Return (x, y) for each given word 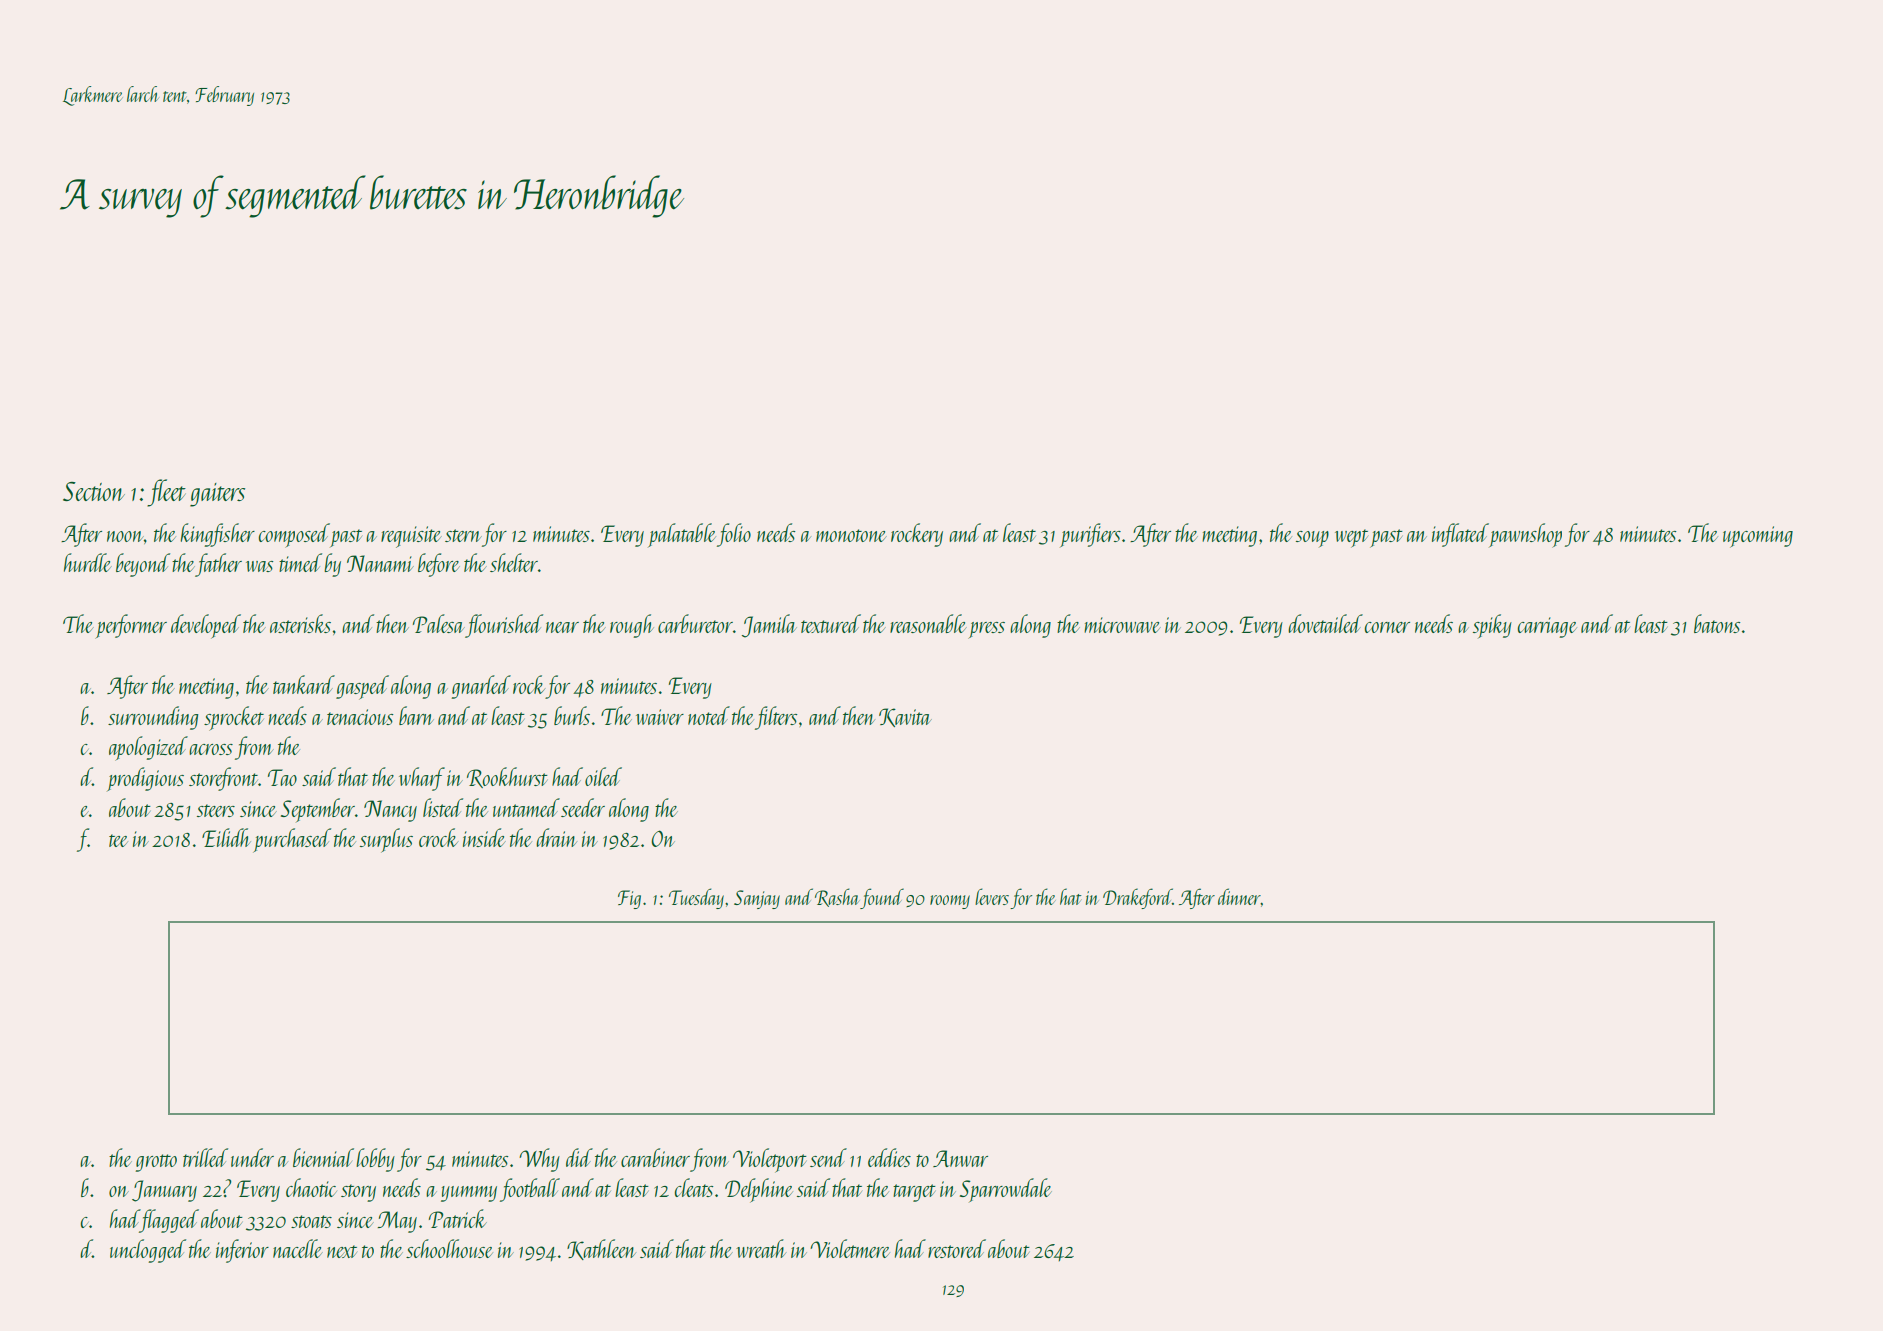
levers (992, 896)
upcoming (1758, 537)
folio (734, 535)
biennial (323, 1157)
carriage (1547, 627)
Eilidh (226, 837)
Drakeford (1138, 898)
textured (831, 623)
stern (463, 535)
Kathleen (601, 1249)
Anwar (960, 1158)
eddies (889, 1157)
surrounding (153, 718)
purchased (292, 840)
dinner (1239, 896)
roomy (950, 902)
